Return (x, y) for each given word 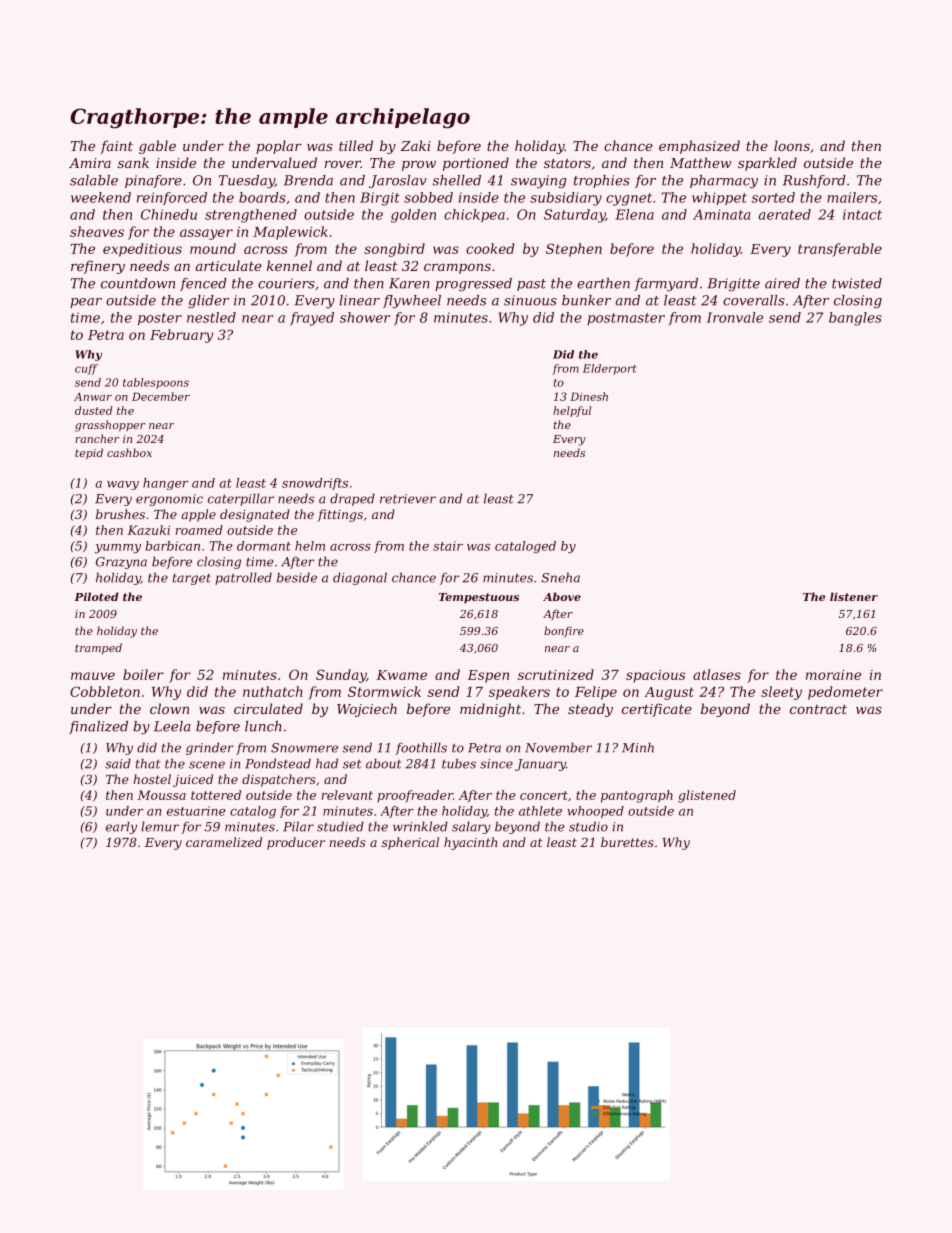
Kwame (401, 675)
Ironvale (735, 317)
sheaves (97, 231)
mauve (93, 676)
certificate (657, 710)
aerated (784, 214)
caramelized (224, 842)
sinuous (530, 300)
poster (160, 319)
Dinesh (589, 396)
